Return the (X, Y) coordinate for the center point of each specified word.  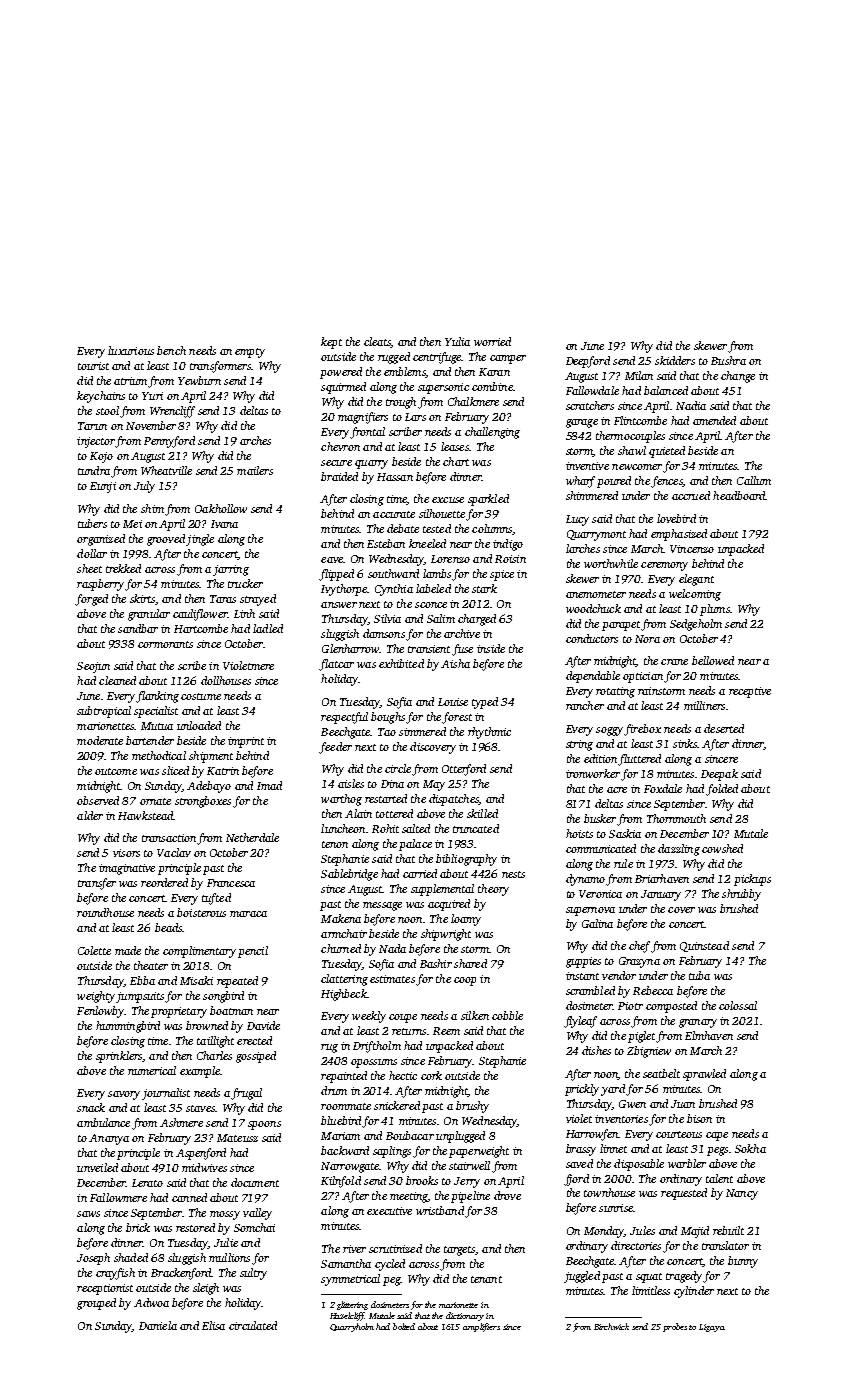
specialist (156, 712)
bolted (404, 1326)
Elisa (213, 1325)
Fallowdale (592, 390)
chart (456, 461)
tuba (699, 975)
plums (715, 610)
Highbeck (344, 995)
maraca (248, 914)
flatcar (336, 665)
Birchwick (611, 1326)
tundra (94, 470)
